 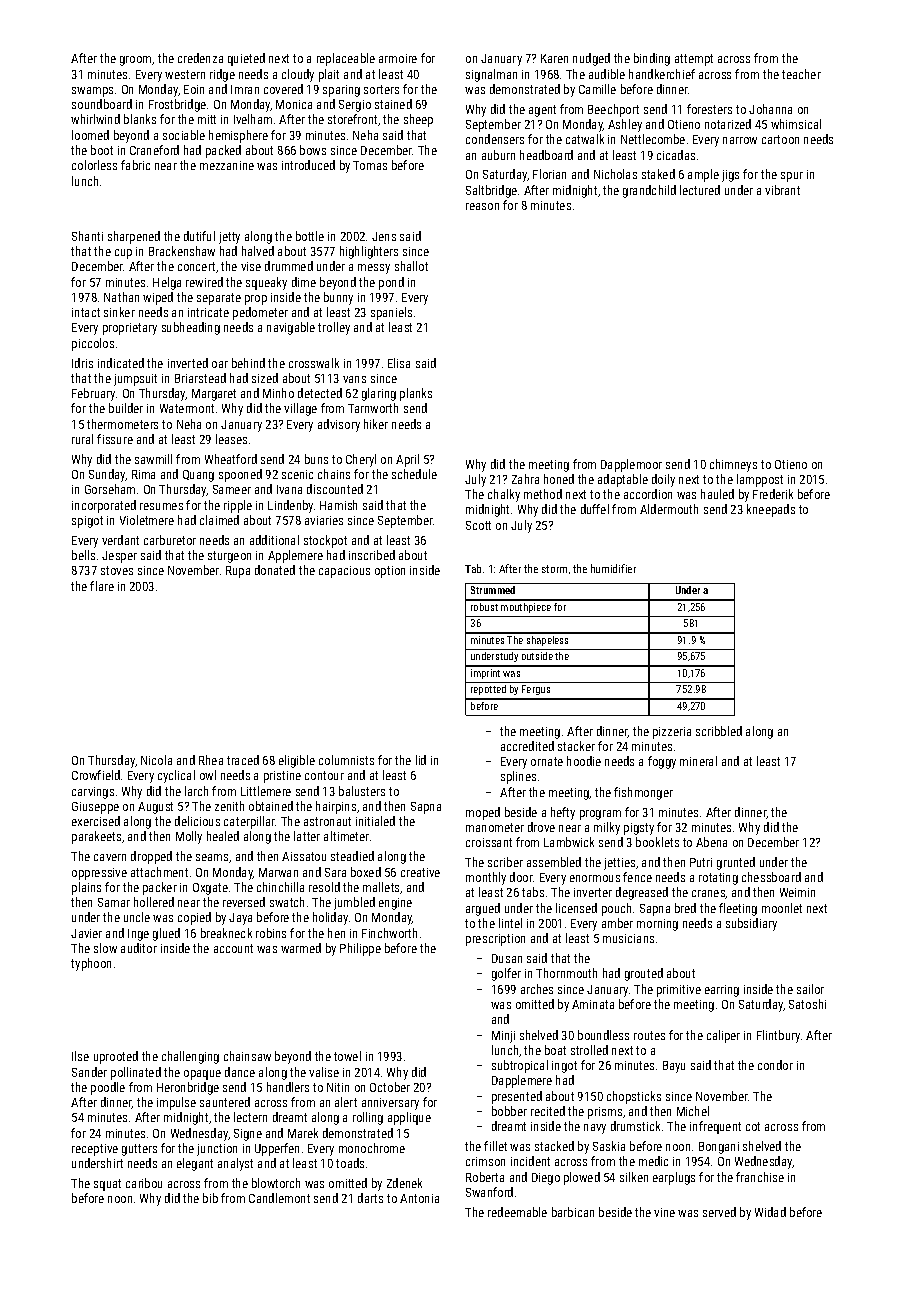 What do you see at coordinates (694, 60) in the screenshot?
I see `attempt` at bounding box center [694, 60].
